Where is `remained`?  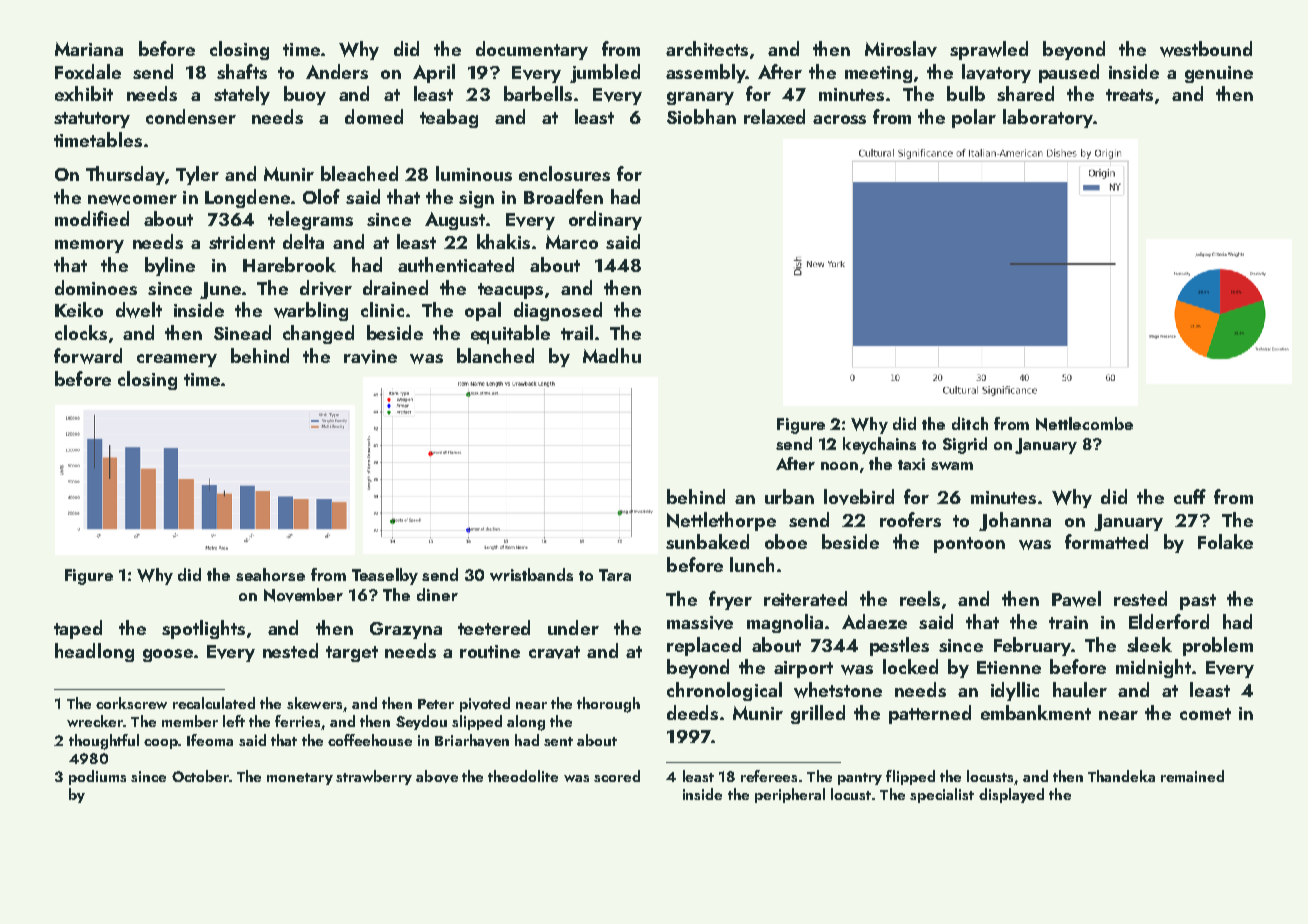 remained is located at coordinates (1192, 776).
